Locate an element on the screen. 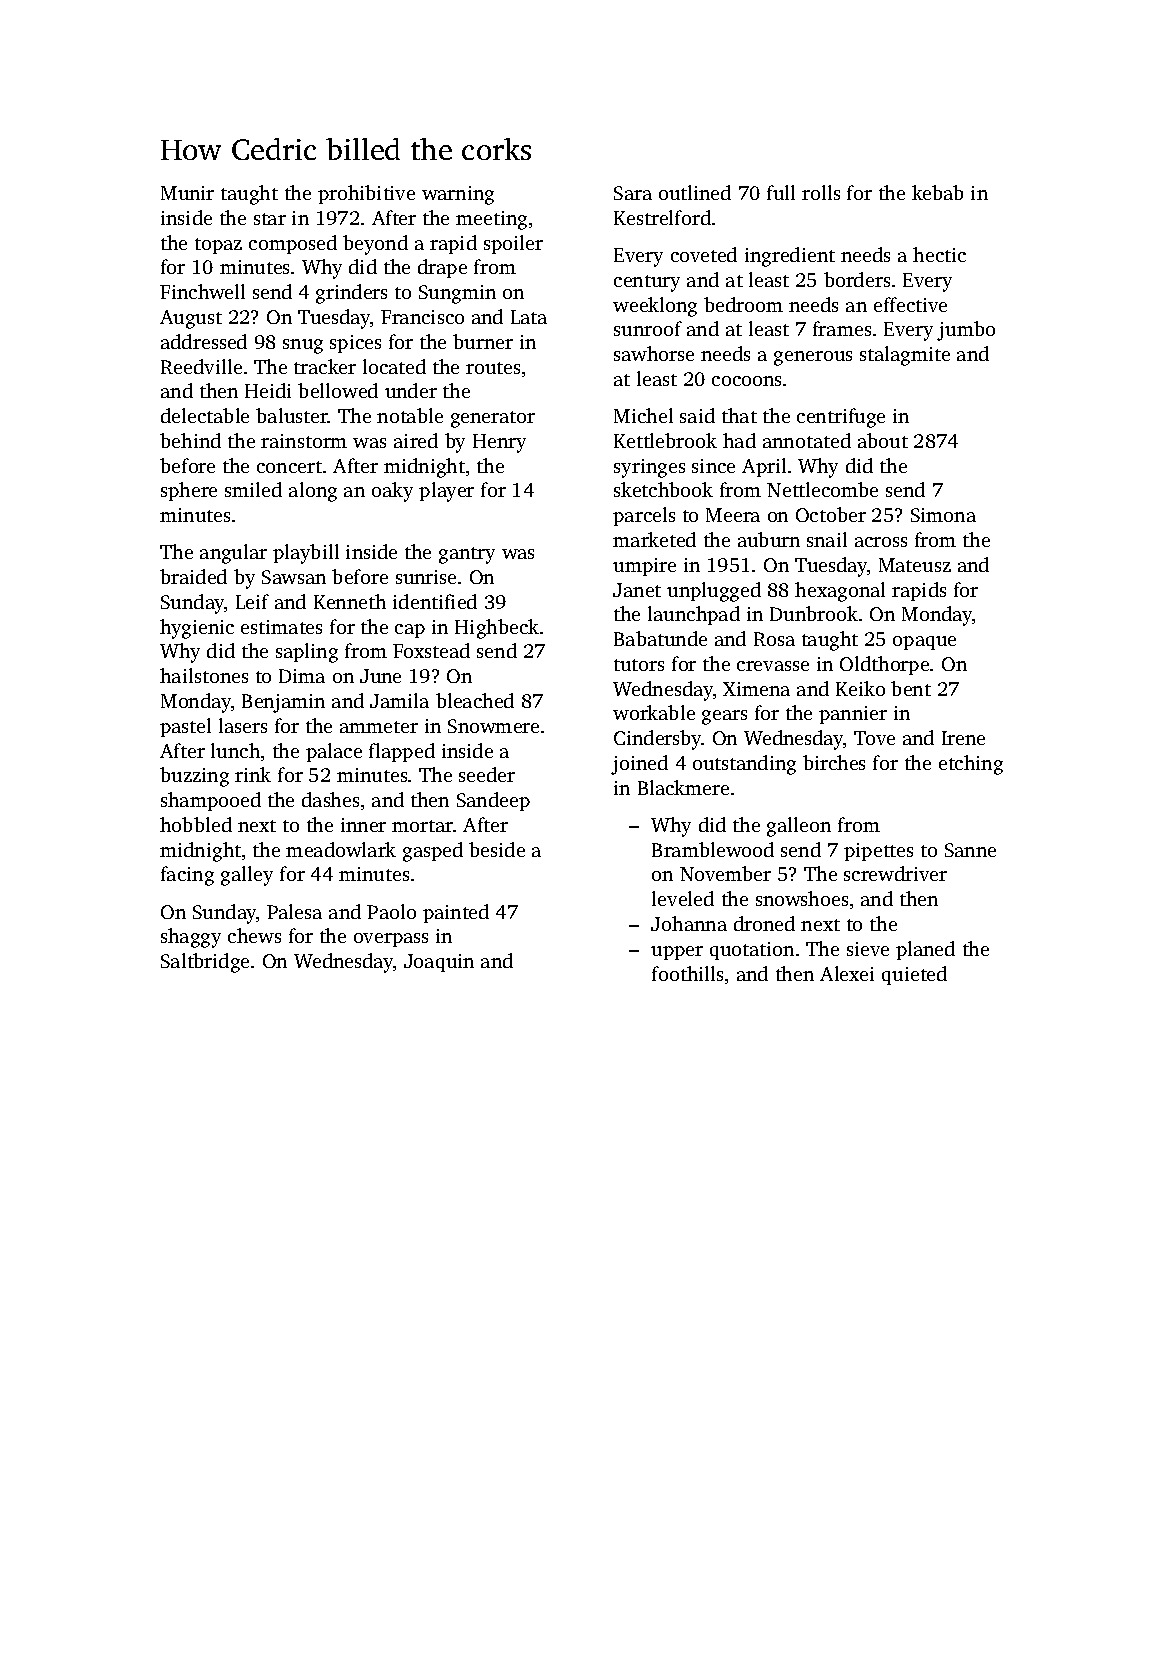 The height and width of the screenshot is (1654, 1165). painted is located at coordinates (456, 913).
